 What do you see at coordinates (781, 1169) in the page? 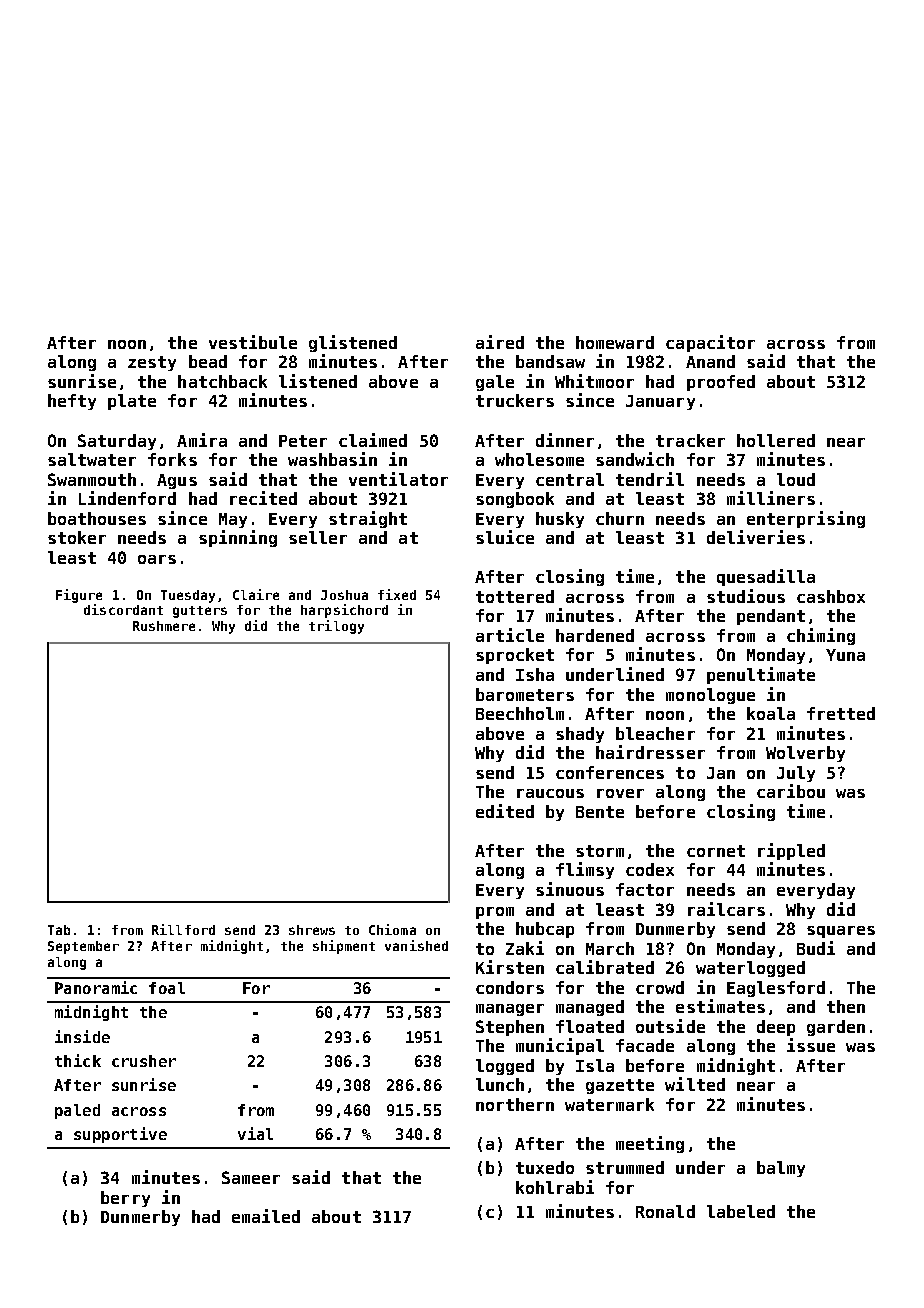
I see `balmy` at bounding box center [781, 1169].
